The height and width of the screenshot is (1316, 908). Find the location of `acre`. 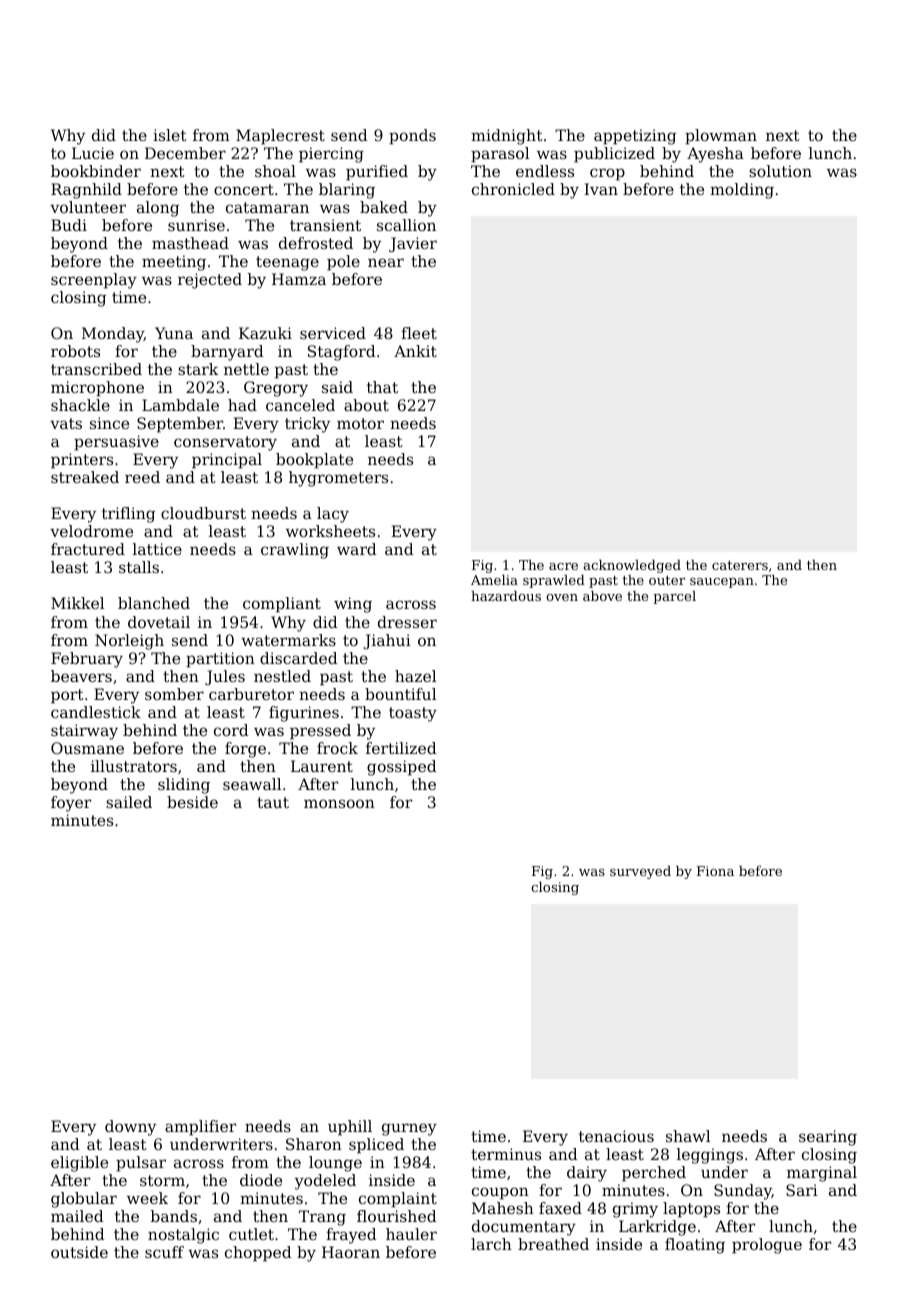

acre is located at coordinates (563, 566).
